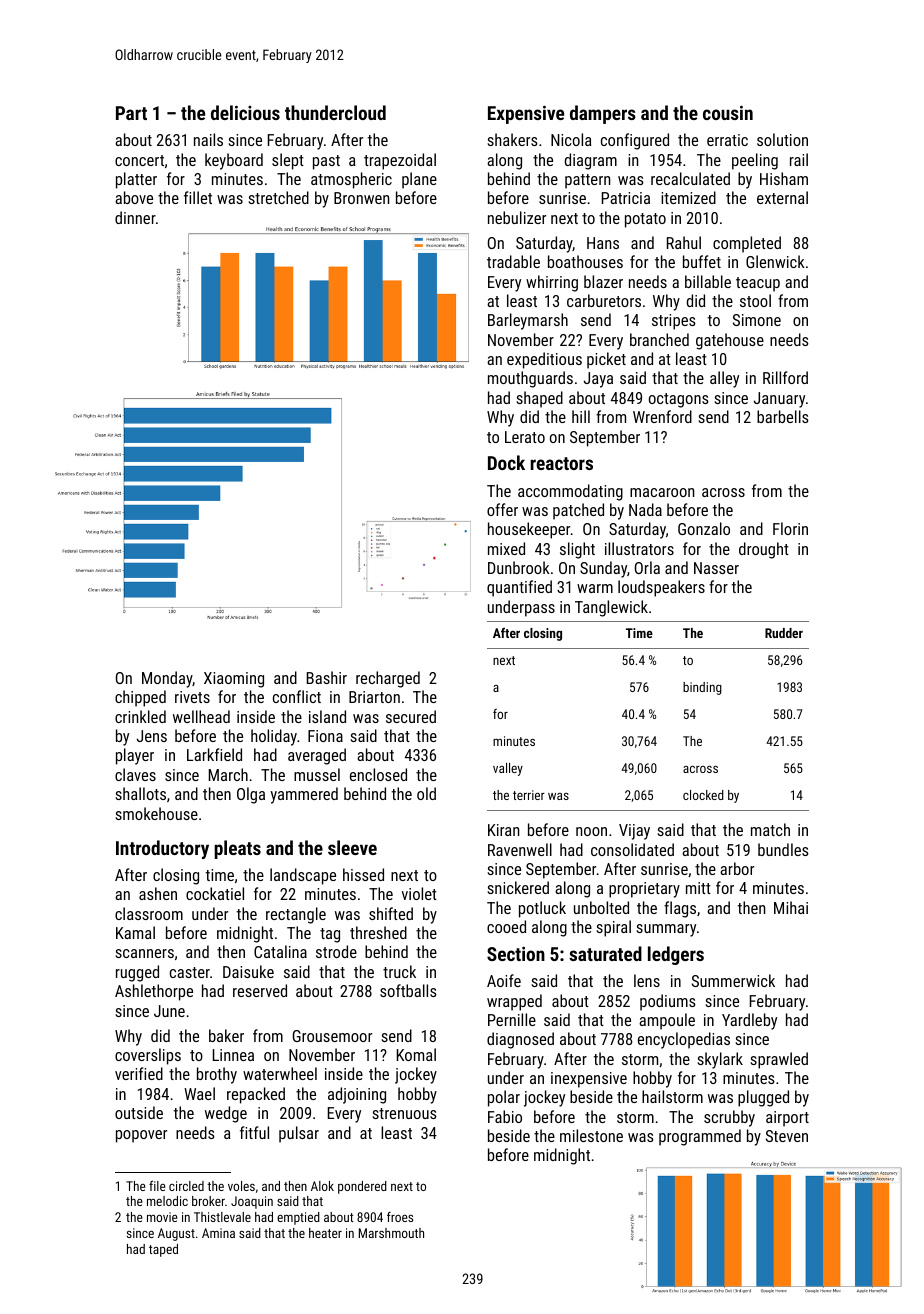 The width and height of the screenshot is (924, 1314). What do you see at coordinates (519, 588) in the screenshot?
I see `quantified` at bounding box center [519, 588].
